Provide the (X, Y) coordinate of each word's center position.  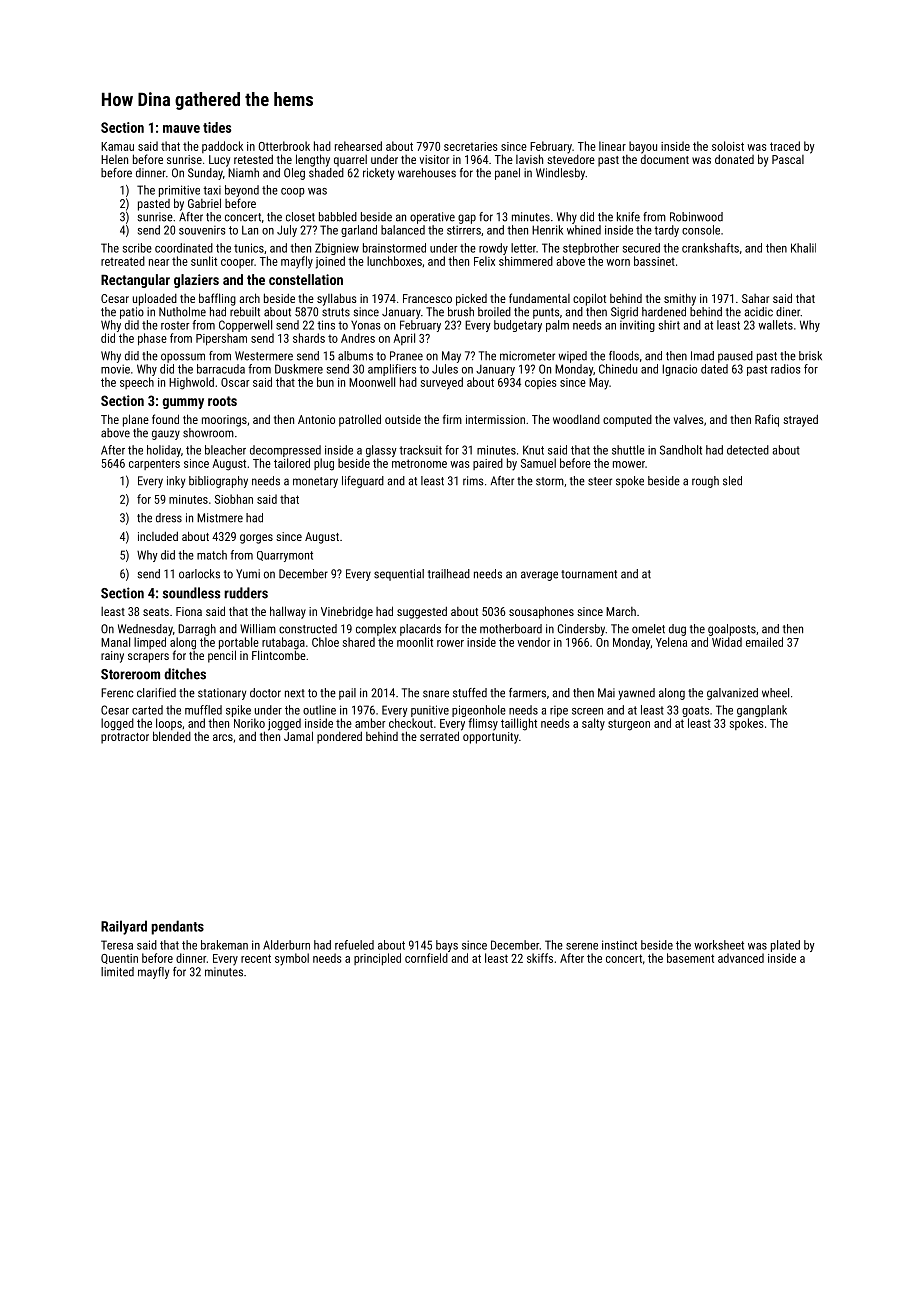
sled (732, 481)
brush (461, 312)
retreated (123, 261)
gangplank (762, 711)
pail (347, 694)
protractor (125, 738)
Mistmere (220, 518)
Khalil (803, 248)
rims (473, 481)
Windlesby (560, 174)
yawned (636, 694)
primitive (179, 191)
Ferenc (117, 693)
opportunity (491, 738)
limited (117, 972)
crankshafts (710, 248)
